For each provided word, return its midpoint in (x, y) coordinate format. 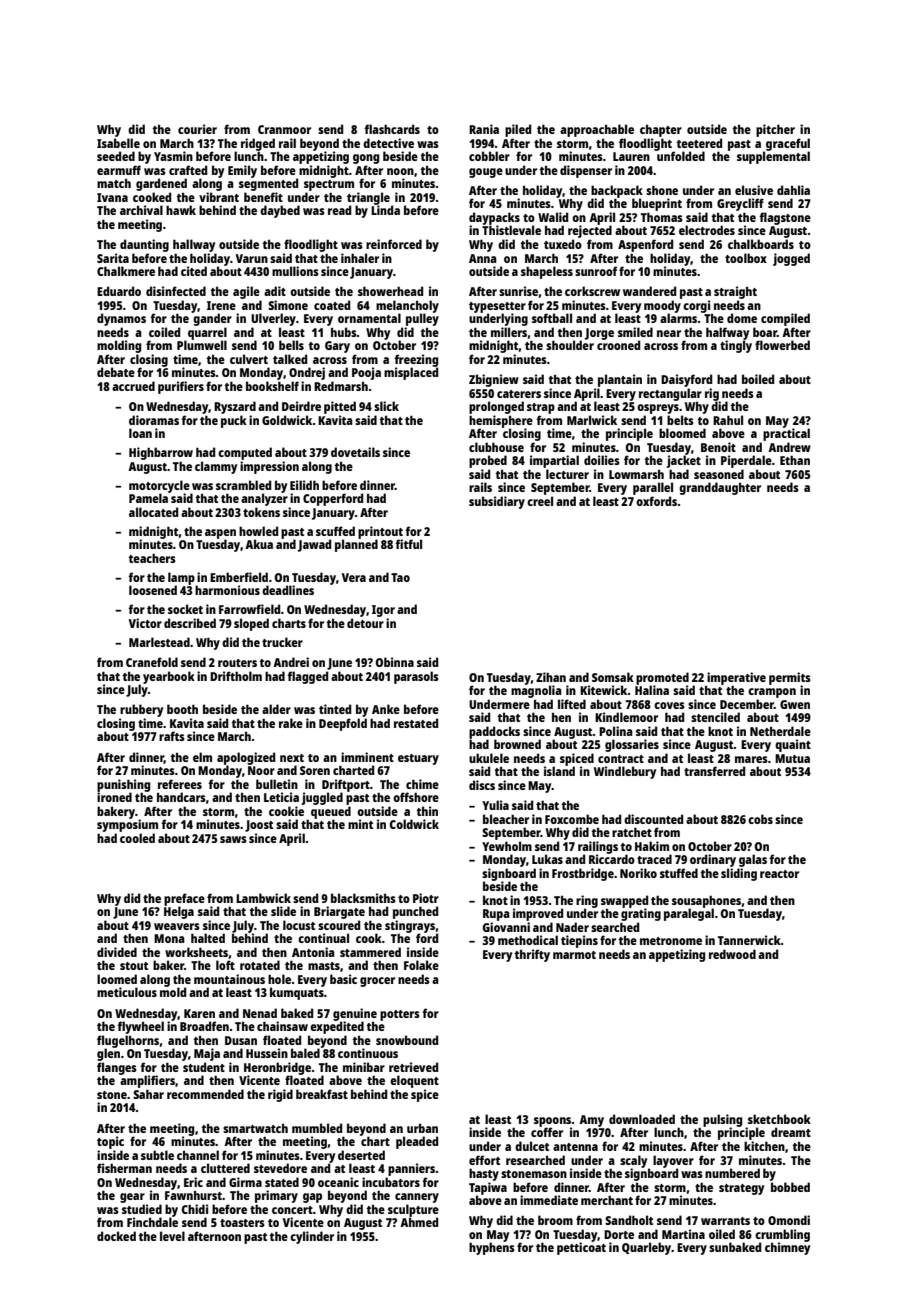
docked (116, 1236)
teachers (152, 558)
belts (680, 420)
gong (366, 159)
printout (380, 532)
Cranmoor (284, 129)
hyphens (492, 1249)
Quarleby (646, 1248)
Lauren (631, 156)
